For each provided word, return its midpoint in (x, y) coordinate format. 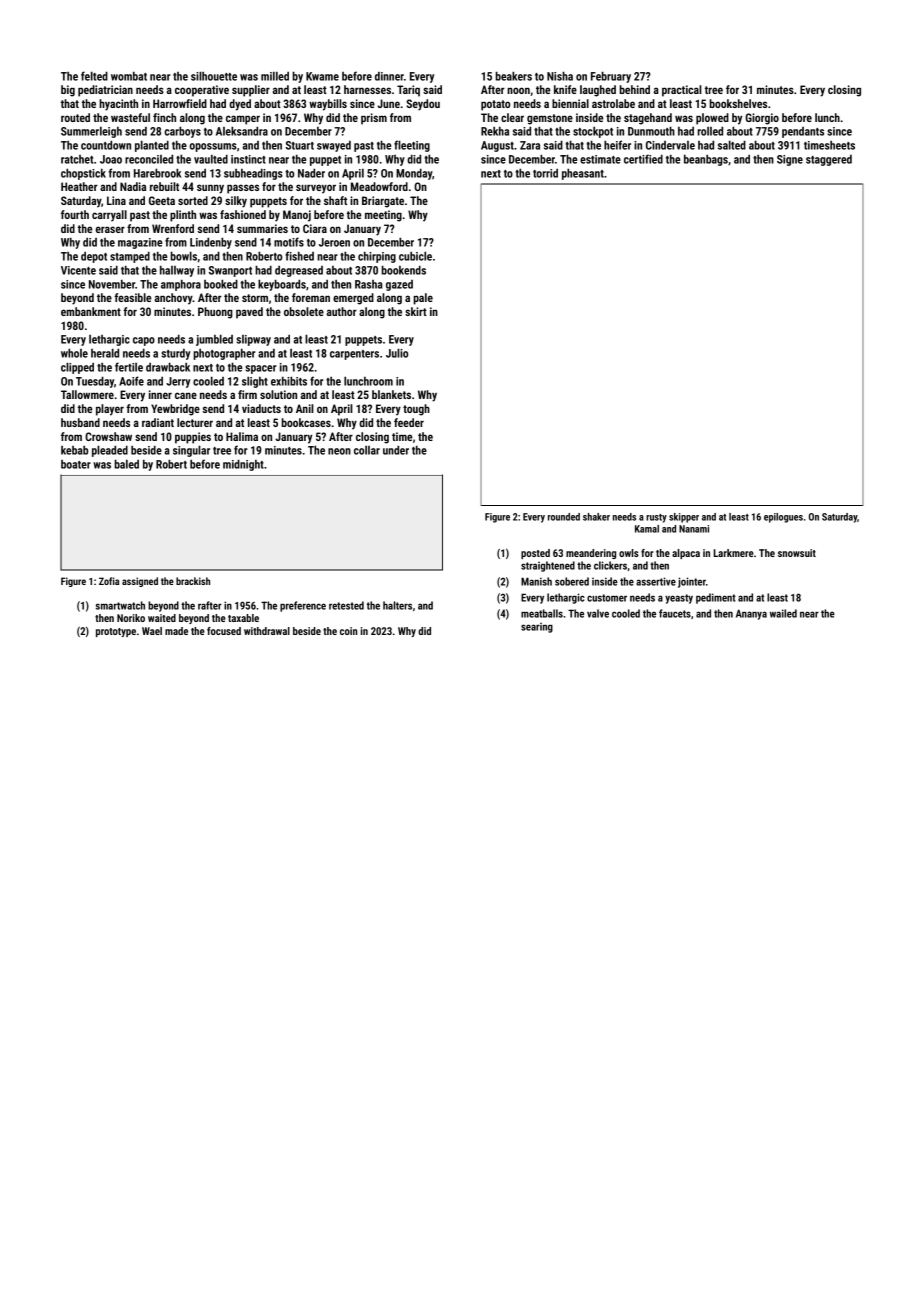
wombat (129, 76)
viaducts (261, 408)
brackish (193, 581)
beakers (513, 76)
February (611, 77)
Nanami (694, 529)
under (396, 450)
